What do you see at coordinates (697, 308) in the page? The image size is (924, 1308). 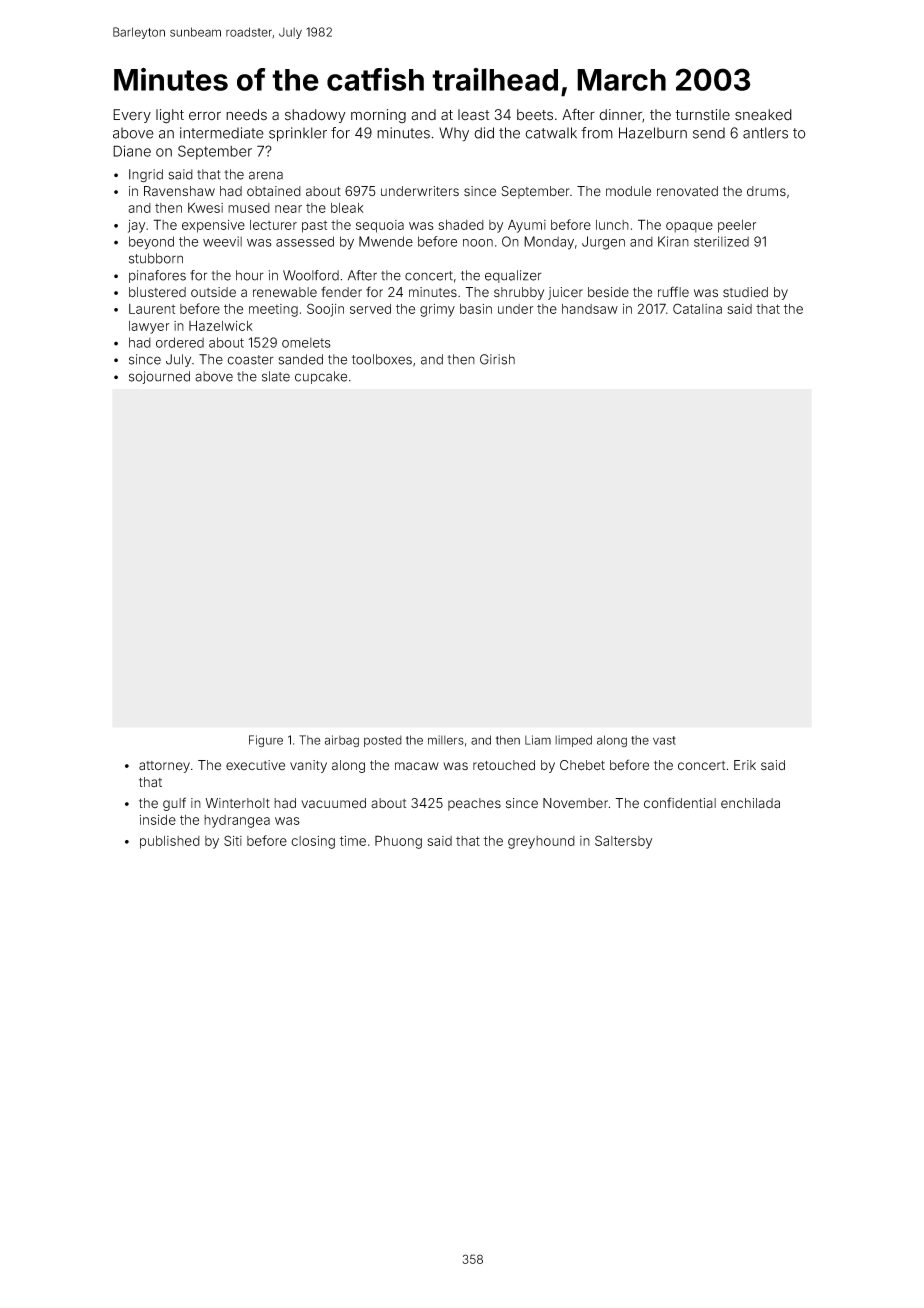 I see `Catalina` at bounding box center [697, 308].
